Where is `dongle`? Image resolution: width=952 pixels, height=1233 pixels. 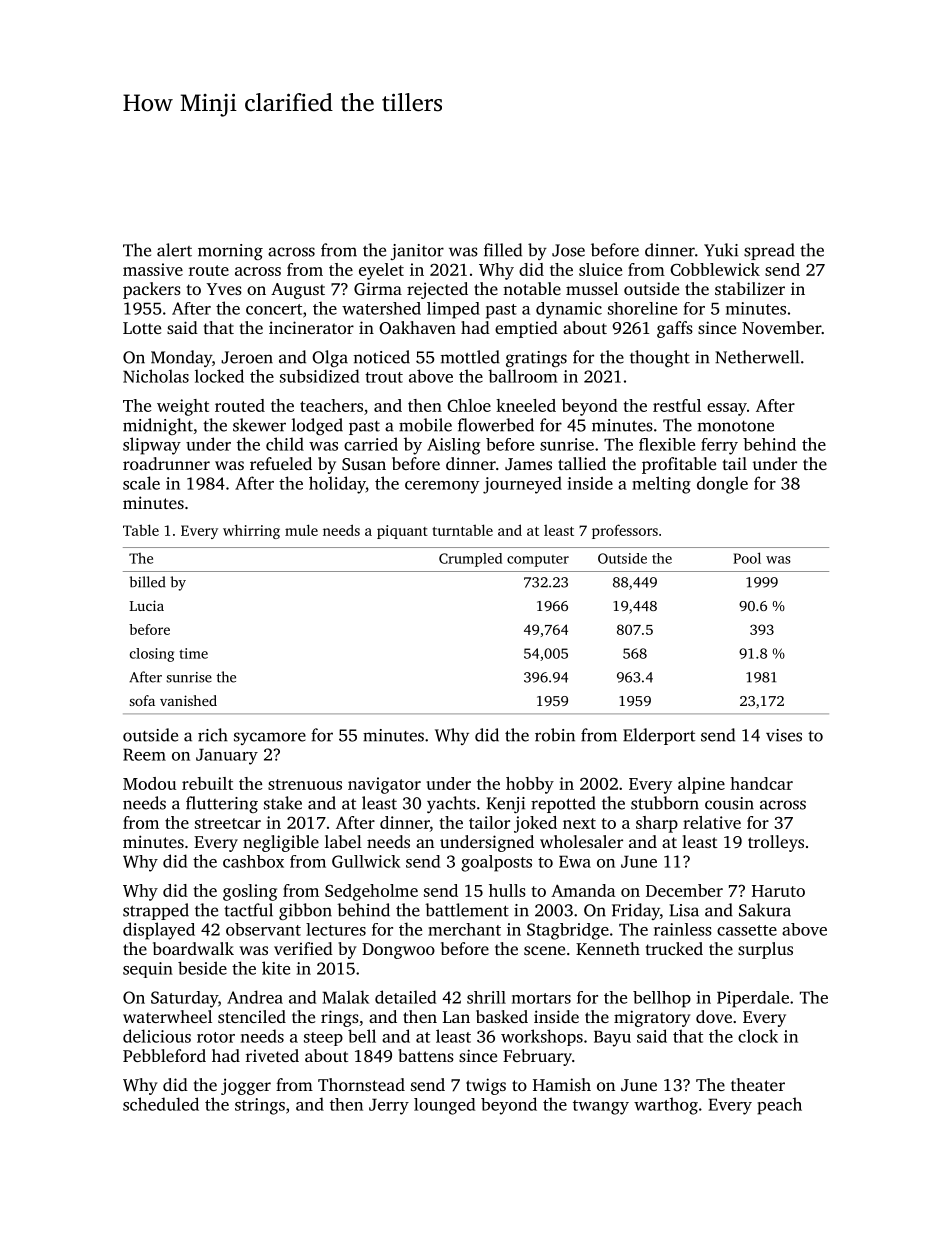 dongle is located at coordinates (722, 485).
